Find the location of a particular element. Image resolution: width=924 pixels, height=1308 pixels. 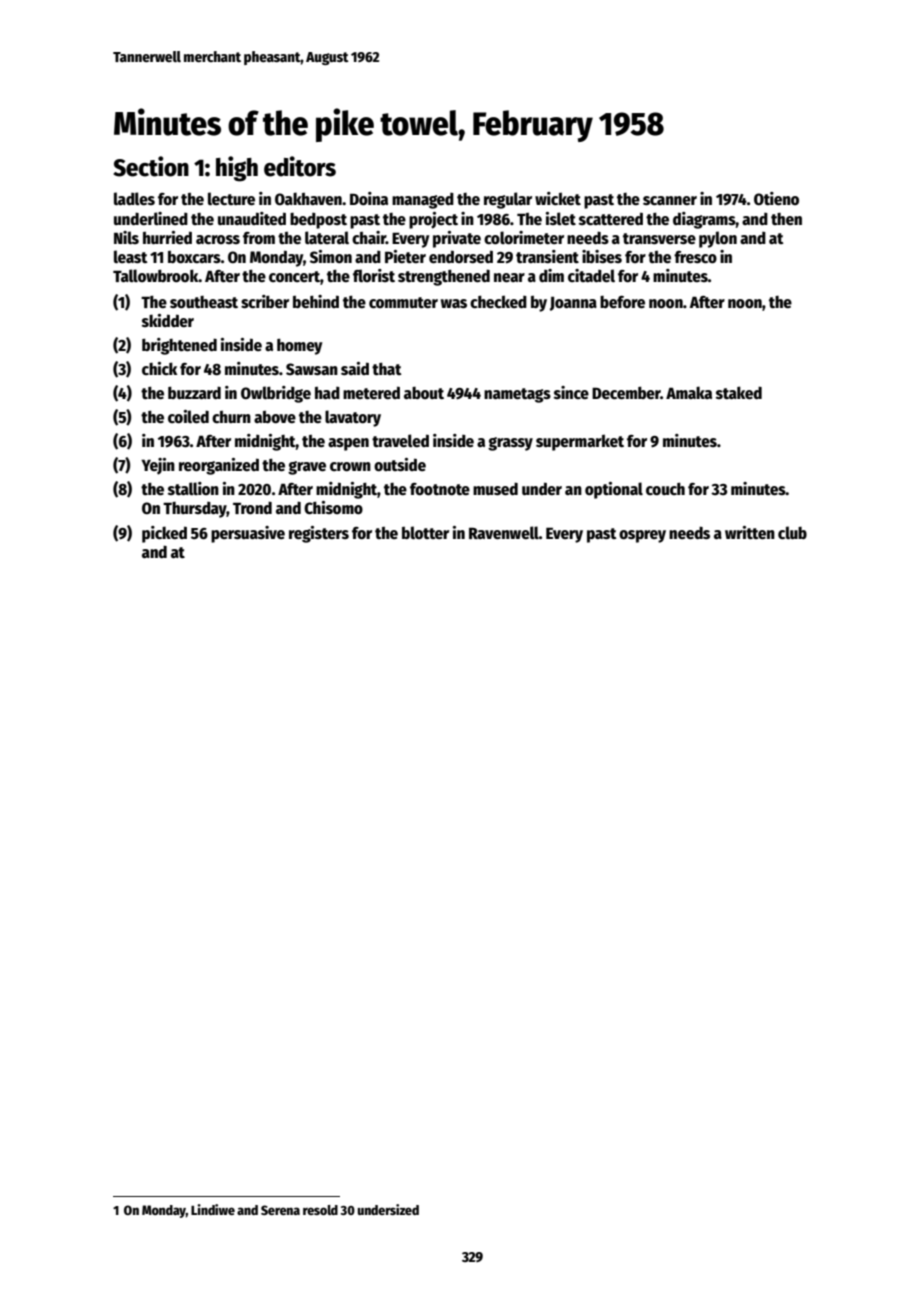

club is located at coordinates (792, 533).
